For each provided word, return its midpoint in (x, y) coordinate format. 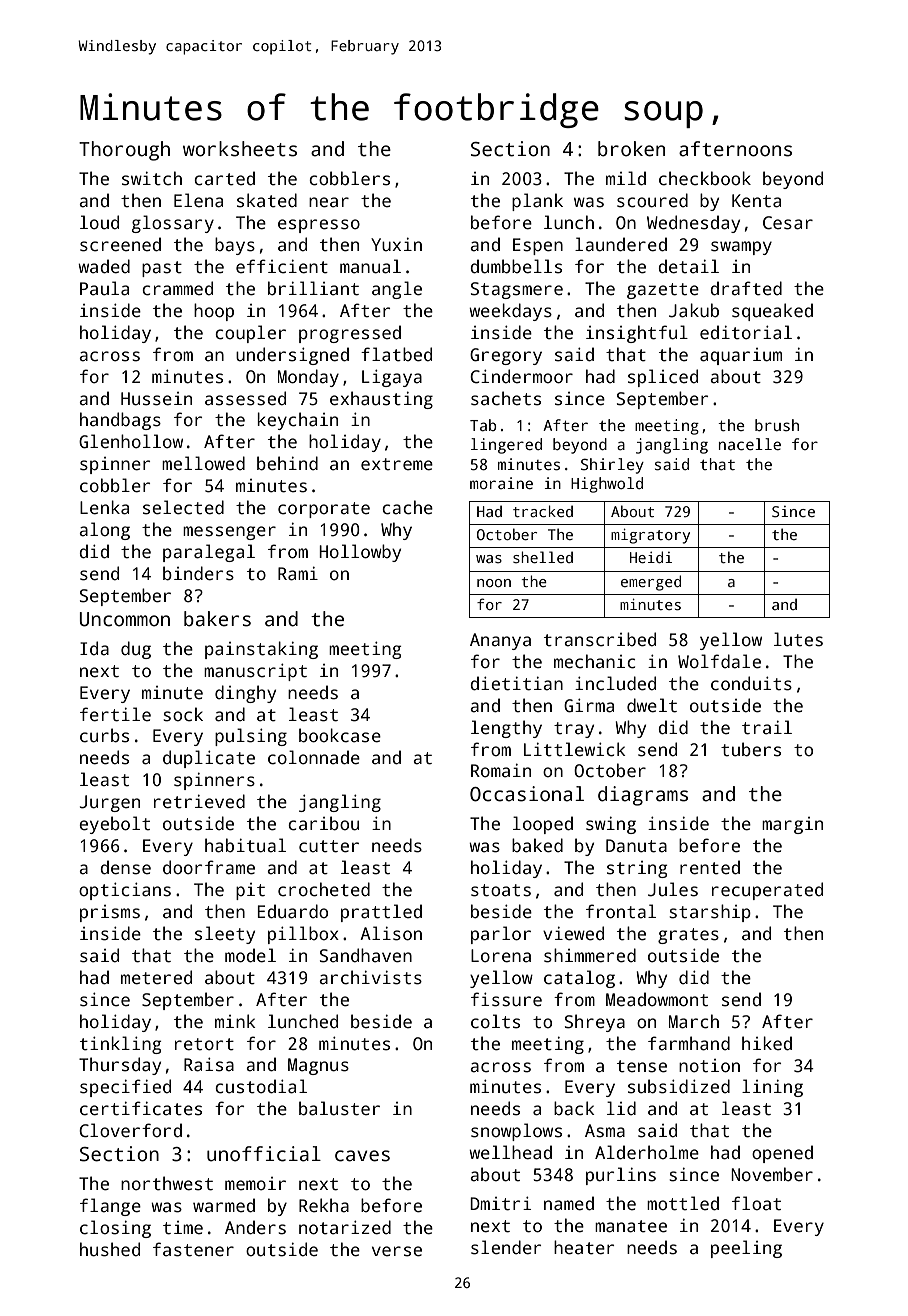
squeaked (772, 312)
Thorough (124, 151)
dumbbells (516, 266)
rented (710, 867)
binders (198, 573)
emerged (651, 583)
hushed (110, 1249)
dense (125, 867)
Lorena (501, 956)
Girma (589, 705)
